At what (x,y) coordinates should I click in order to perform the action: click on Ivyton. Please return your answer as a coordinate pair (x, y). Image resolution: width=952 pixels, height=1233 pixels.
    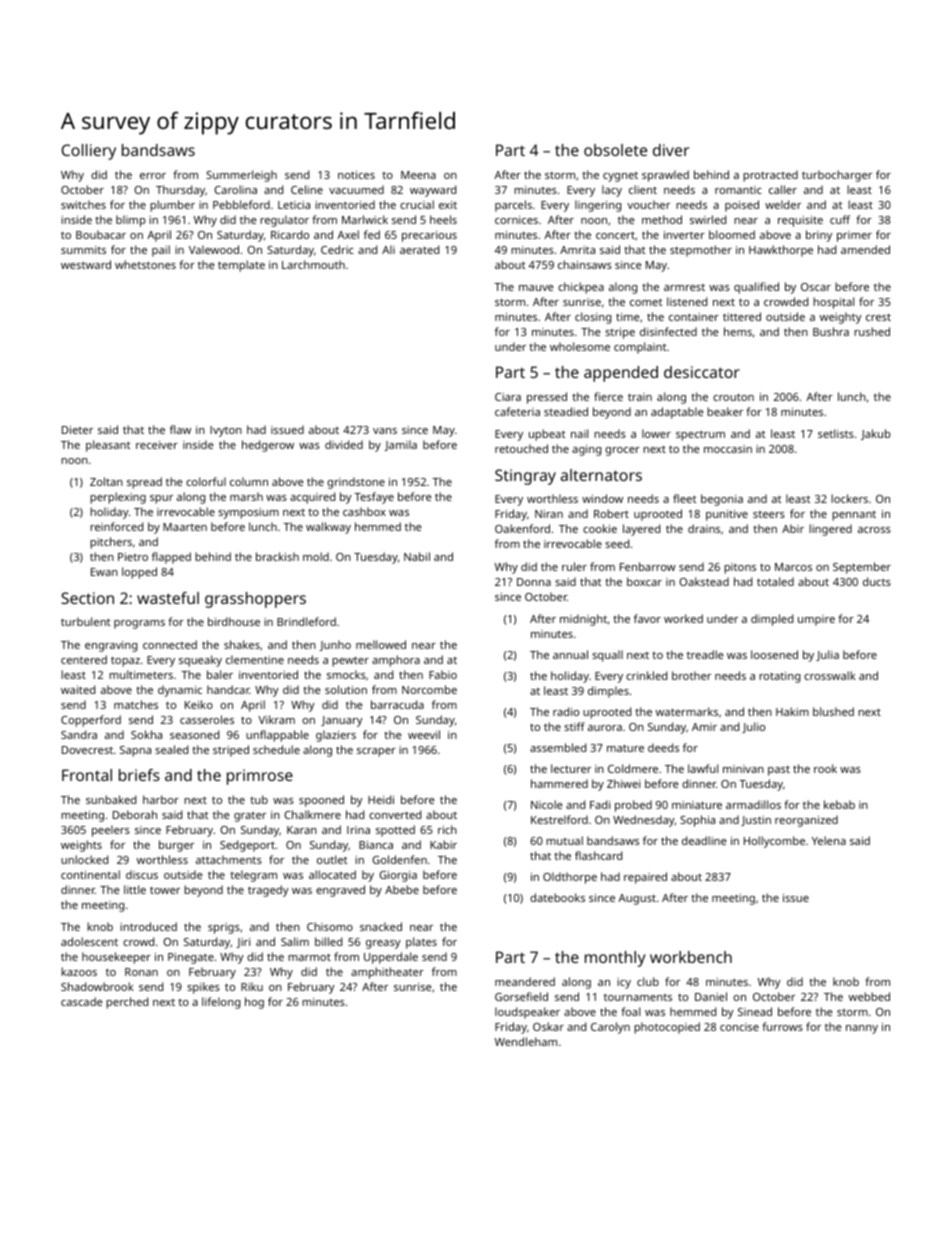
    Looking at the image, I should click on (226, 431).
